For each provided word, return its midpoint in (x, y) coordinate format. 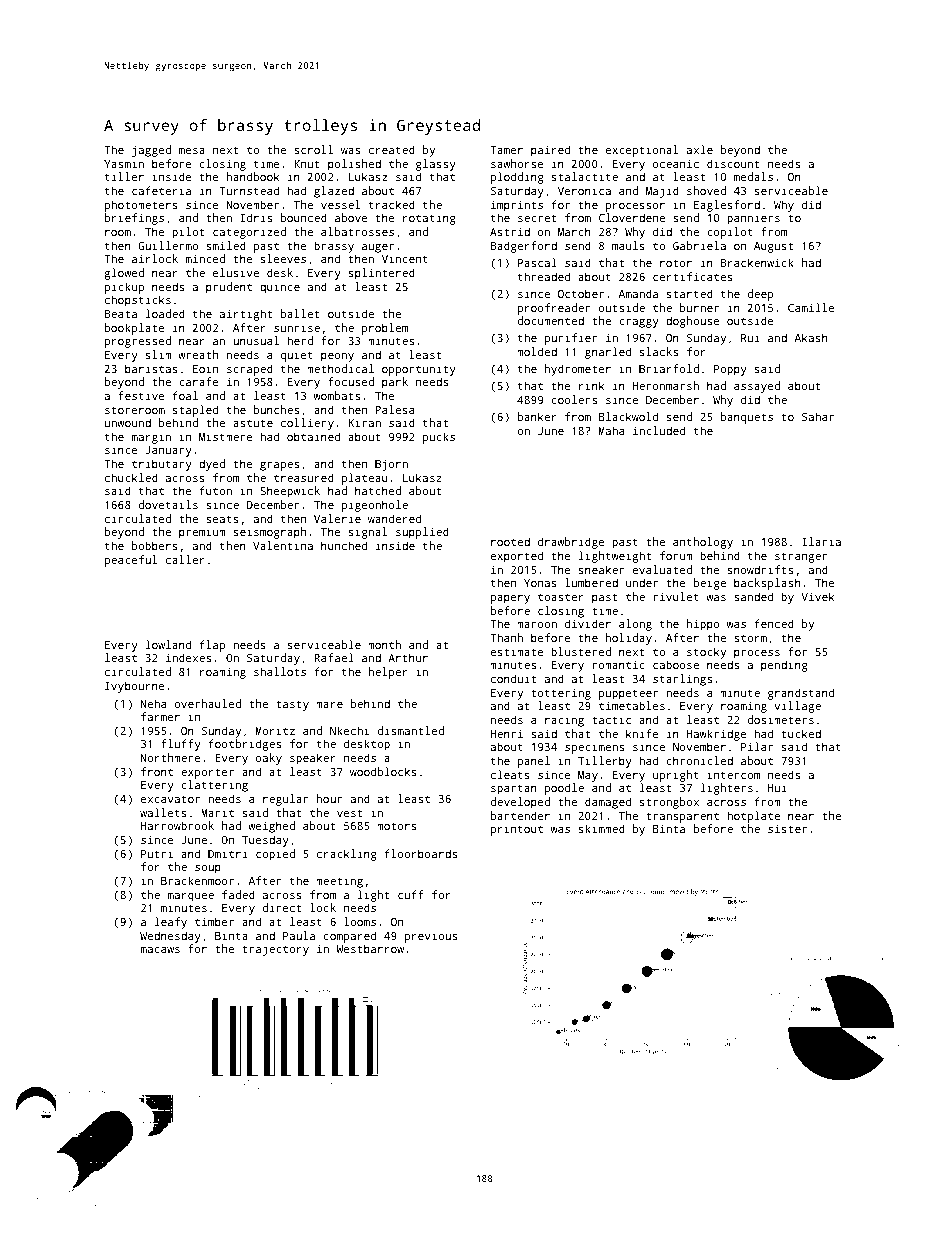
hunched (344, 545)
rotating (429, 219)
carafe (199, 381)
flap (212, 646)
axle (700, 149)
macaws (160, 950)
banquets (747, 418)
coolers (574, 399)
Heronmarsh (665, 385)
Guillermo (168, 245)
